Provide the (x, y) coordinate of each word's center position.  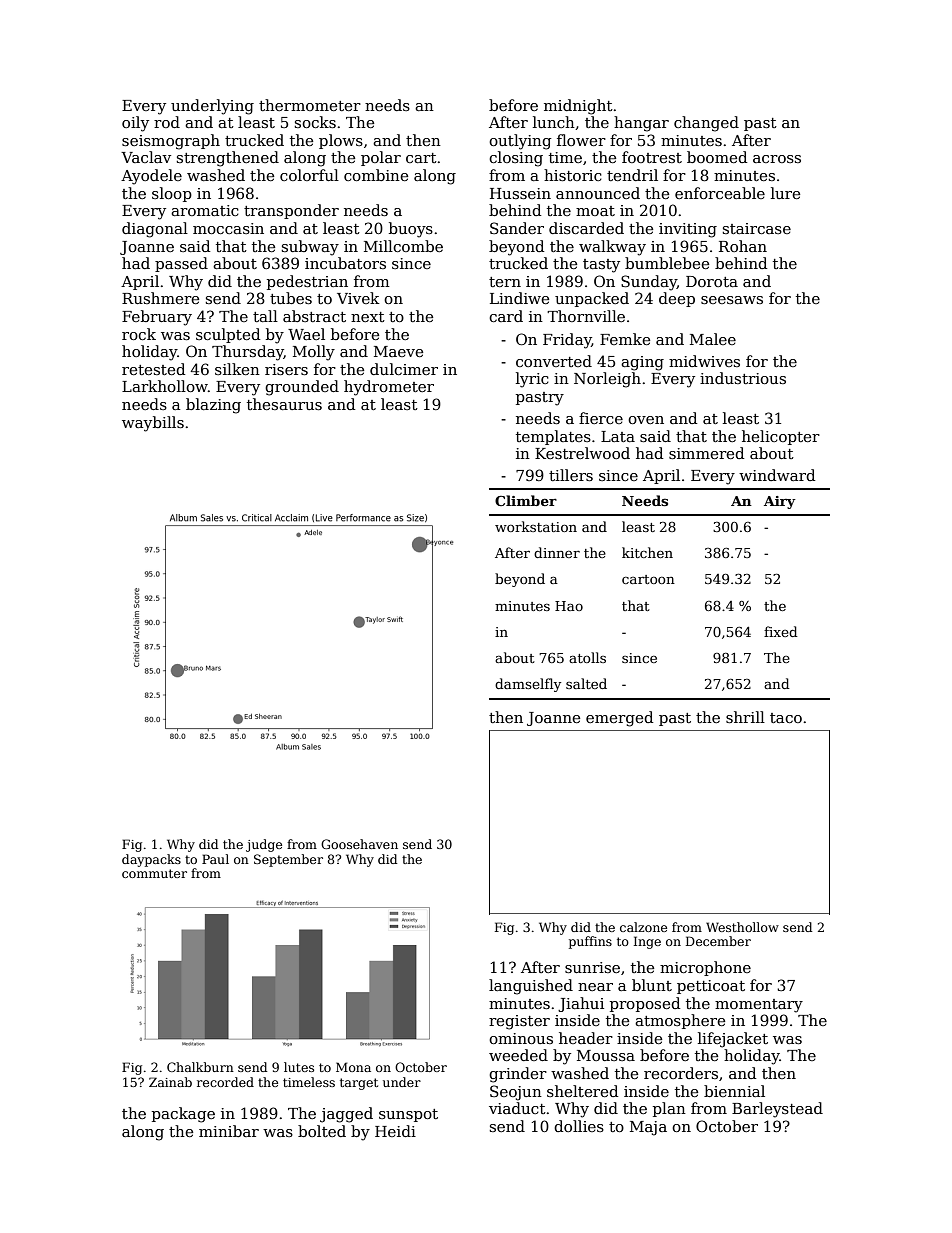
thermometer (310, 105)
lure (785, 193)
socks (315, 122)
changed (706, 124)
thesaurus (284, 404)
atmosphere (680, 1021)
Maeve (398, 351)
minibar (229, 1131)
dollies (579, 1126)
